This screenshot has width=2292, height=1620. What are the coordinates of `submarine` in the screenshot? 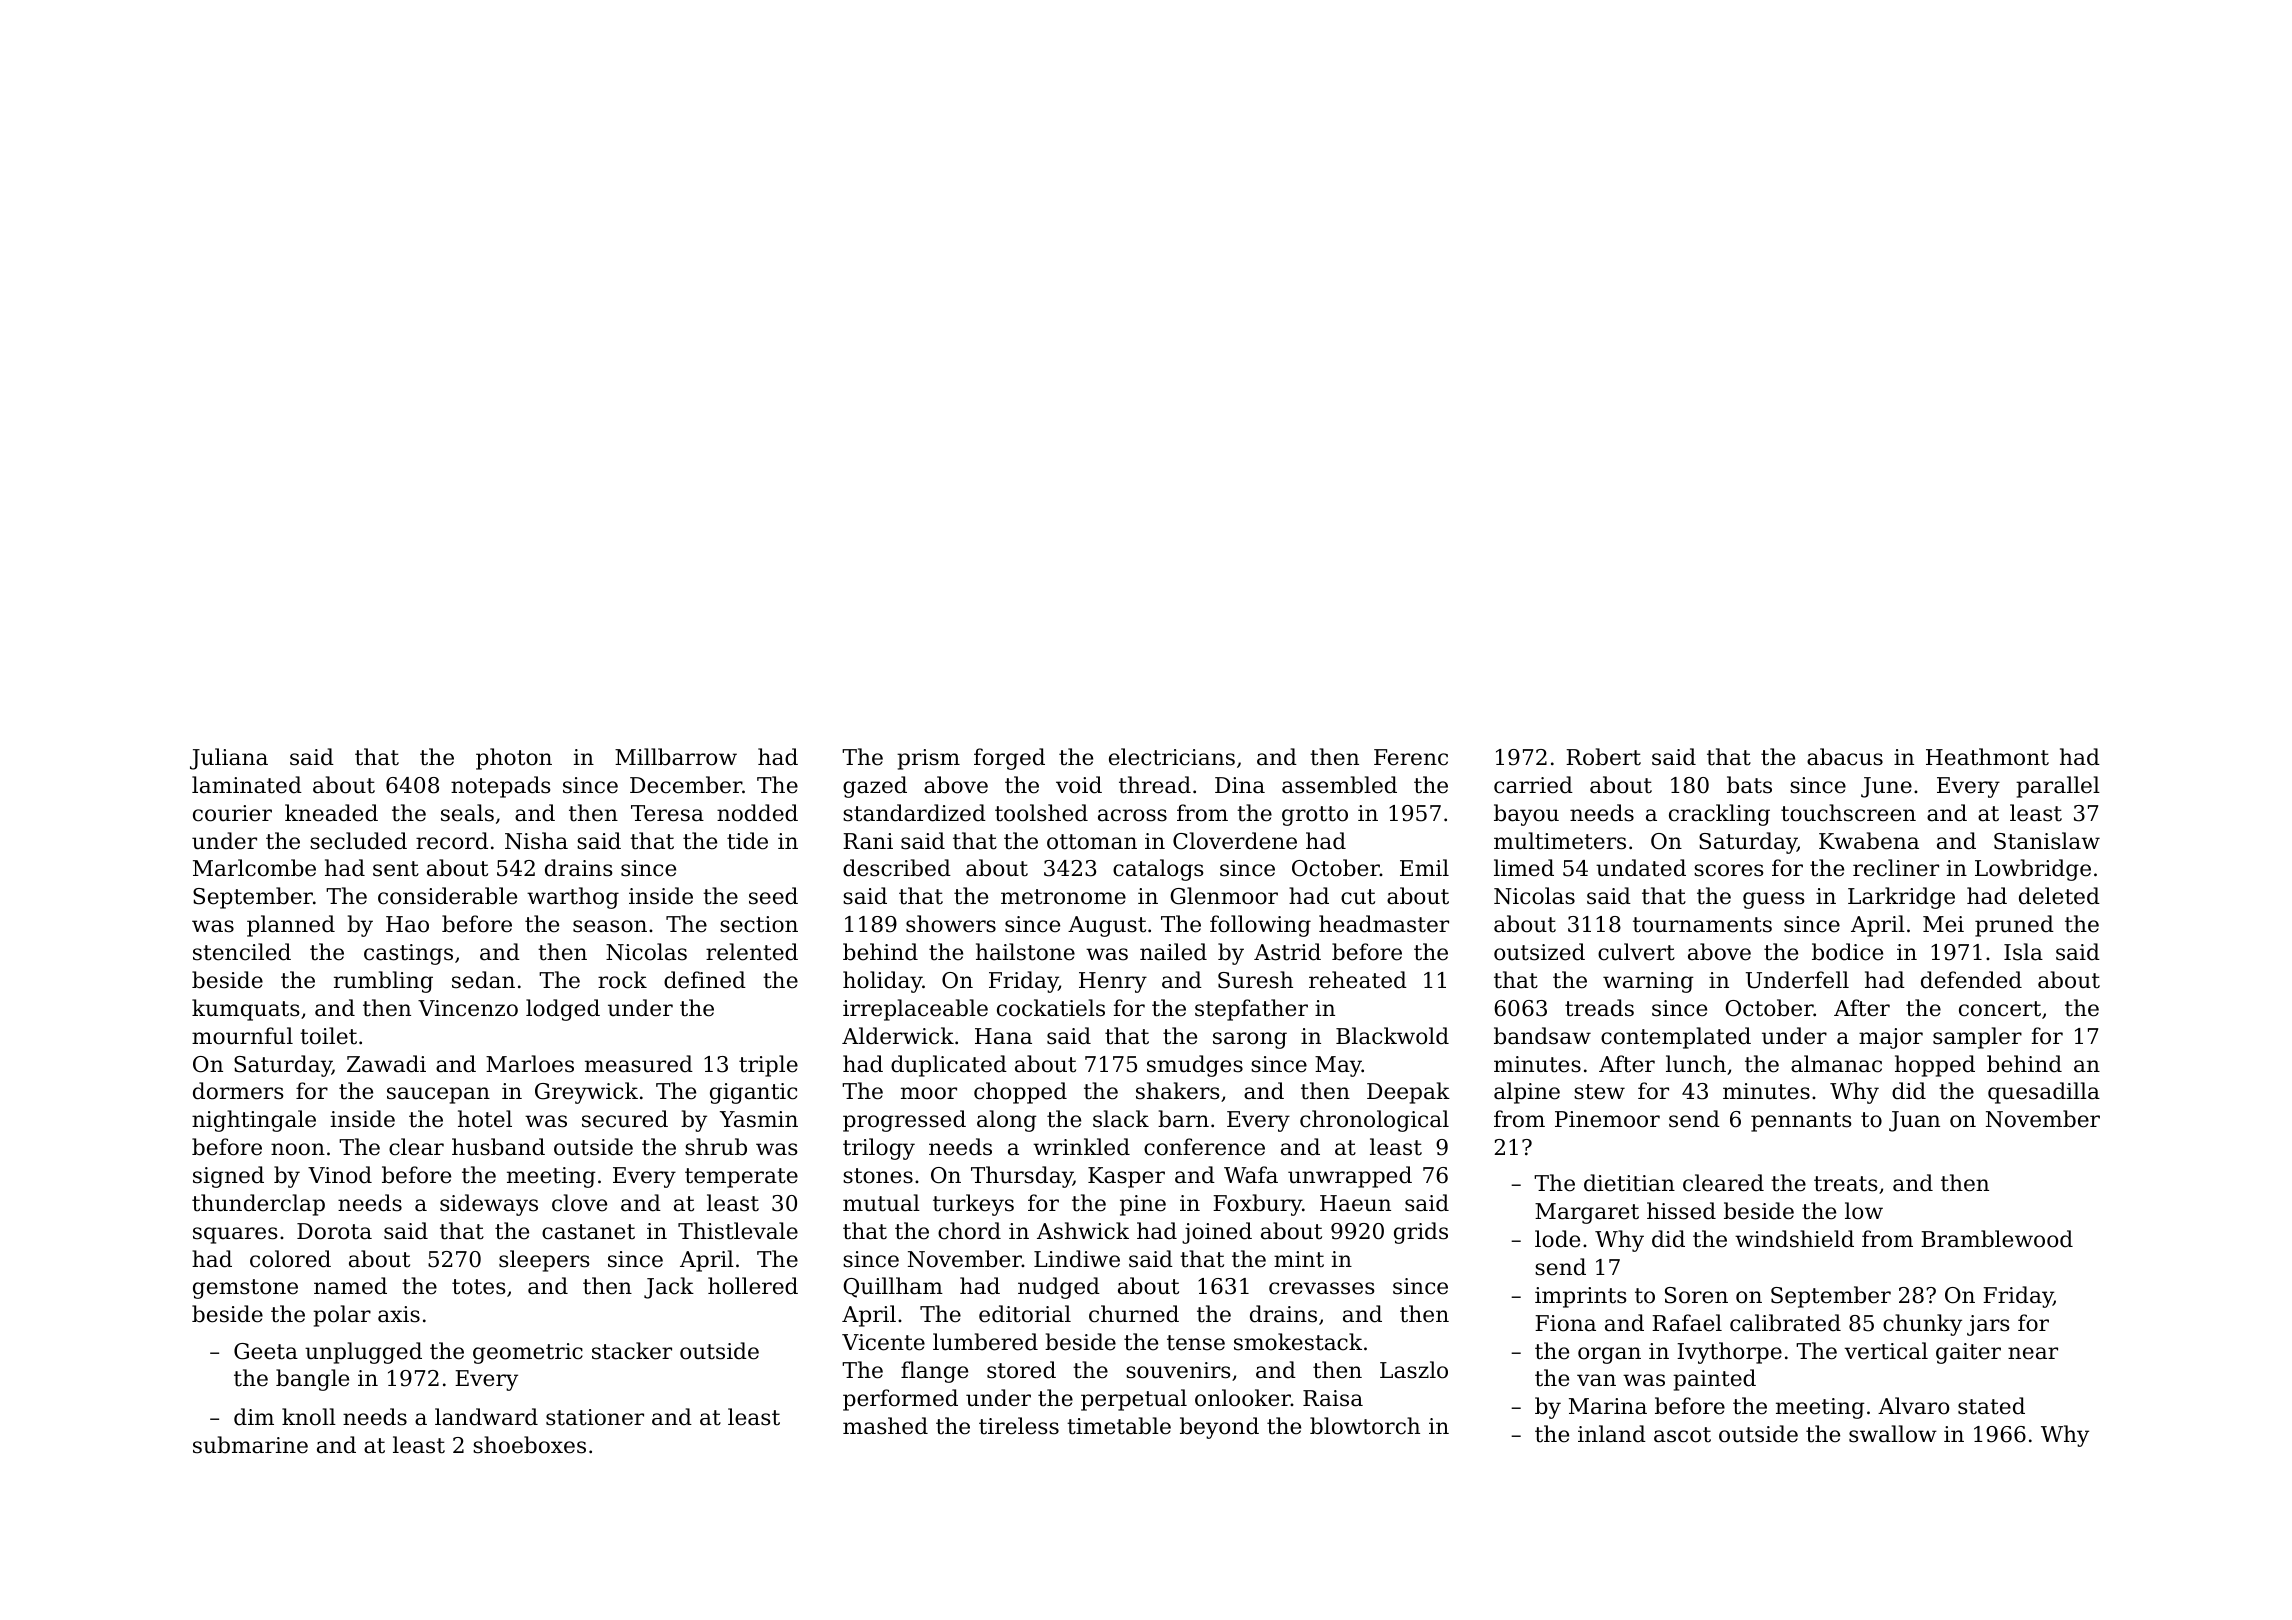 It's located at (250, 1445).
